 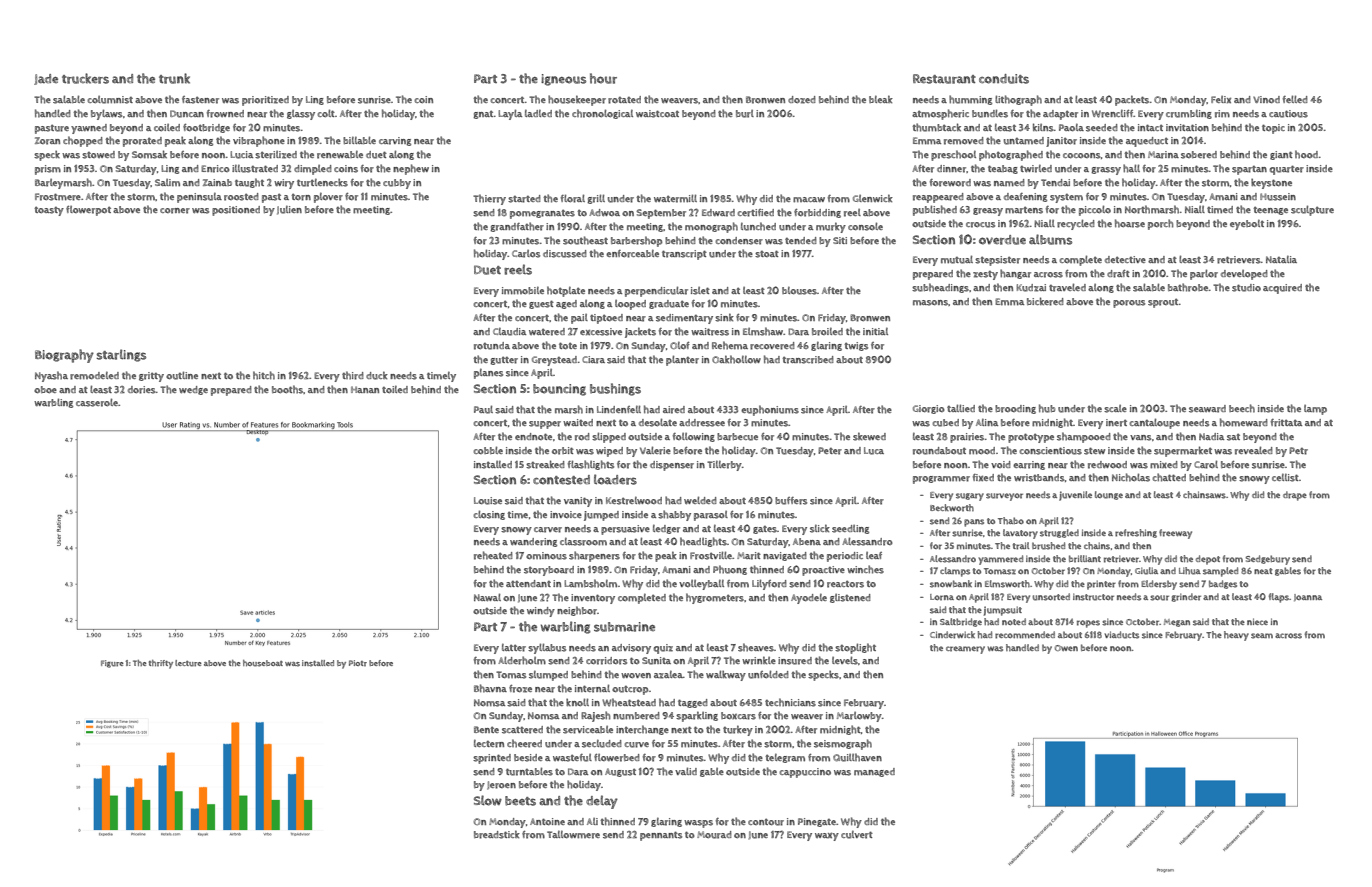 What do you see at coordinates (950, 183) in the screenshot?
I see `foreword` at bounding box center [950, 183].
